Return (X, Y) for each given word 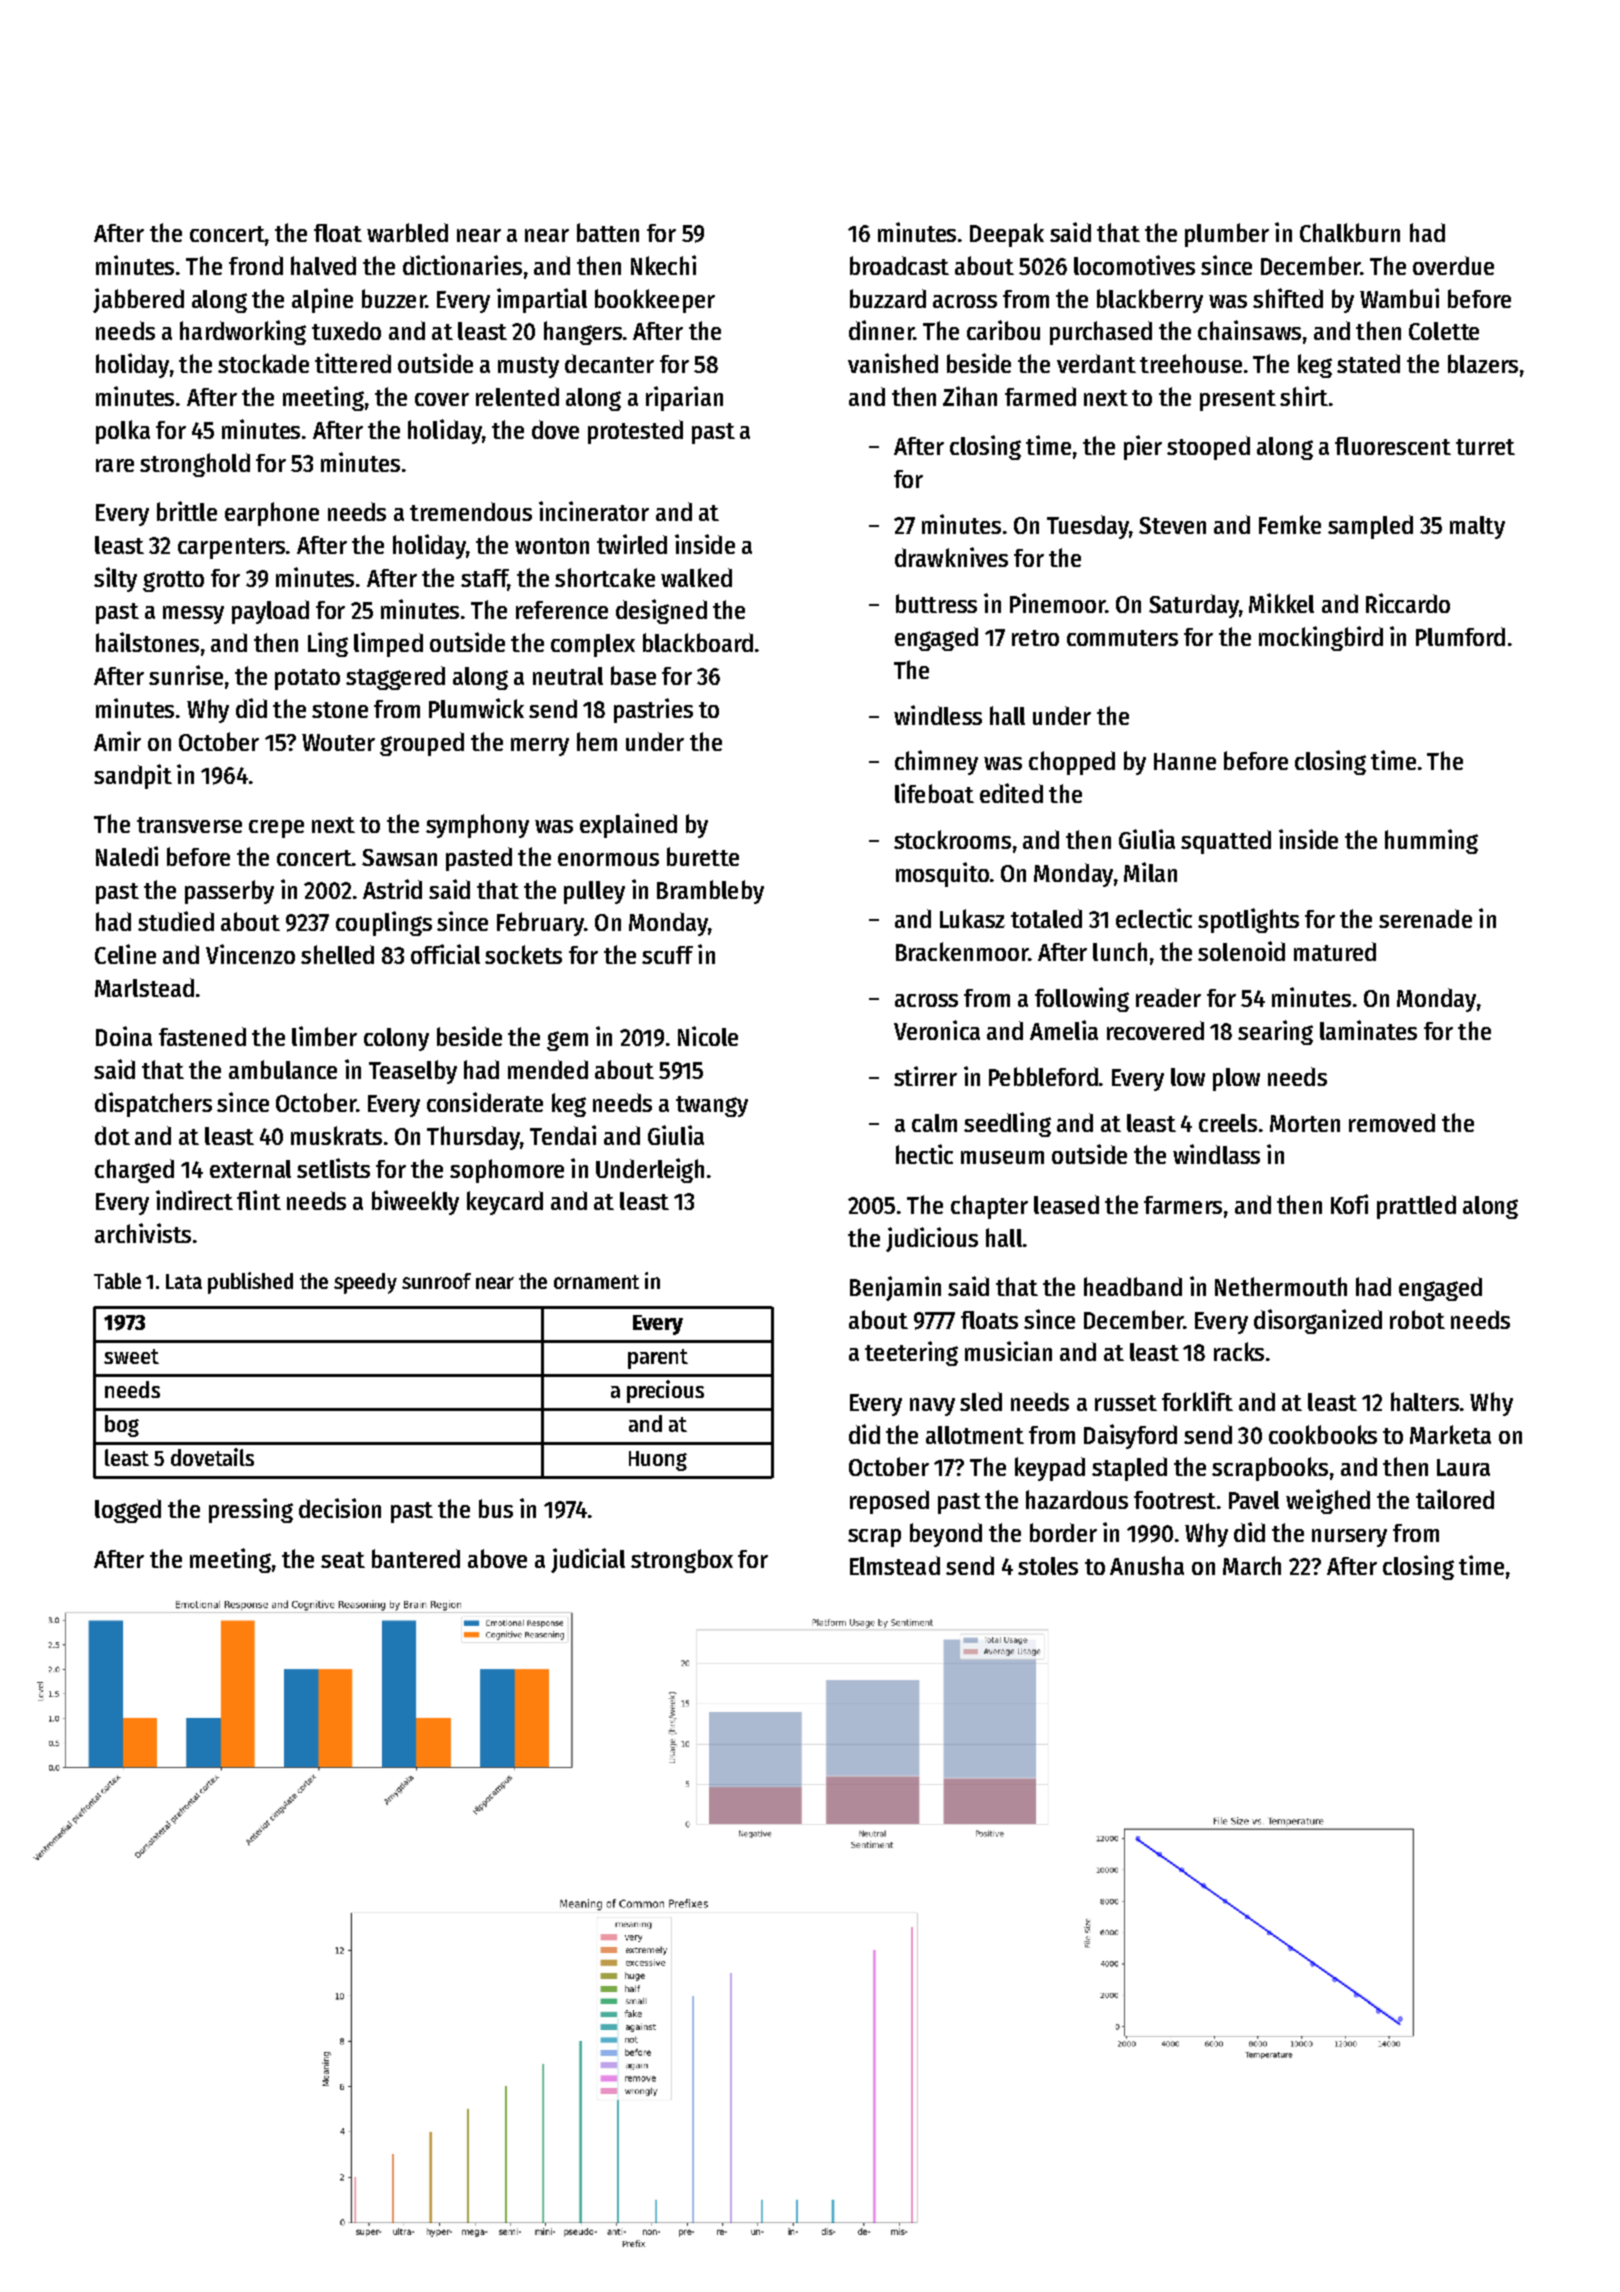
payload (270, 612)
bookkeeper (655, 301)
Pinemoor (1058, 603)
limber (324, 1036)
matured (1335, 951)
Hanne (1185, 761)
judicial (588, 1560)
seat (343, 1560)
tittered (353, 363)
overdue (1453, 265)
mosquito (942, 874)
